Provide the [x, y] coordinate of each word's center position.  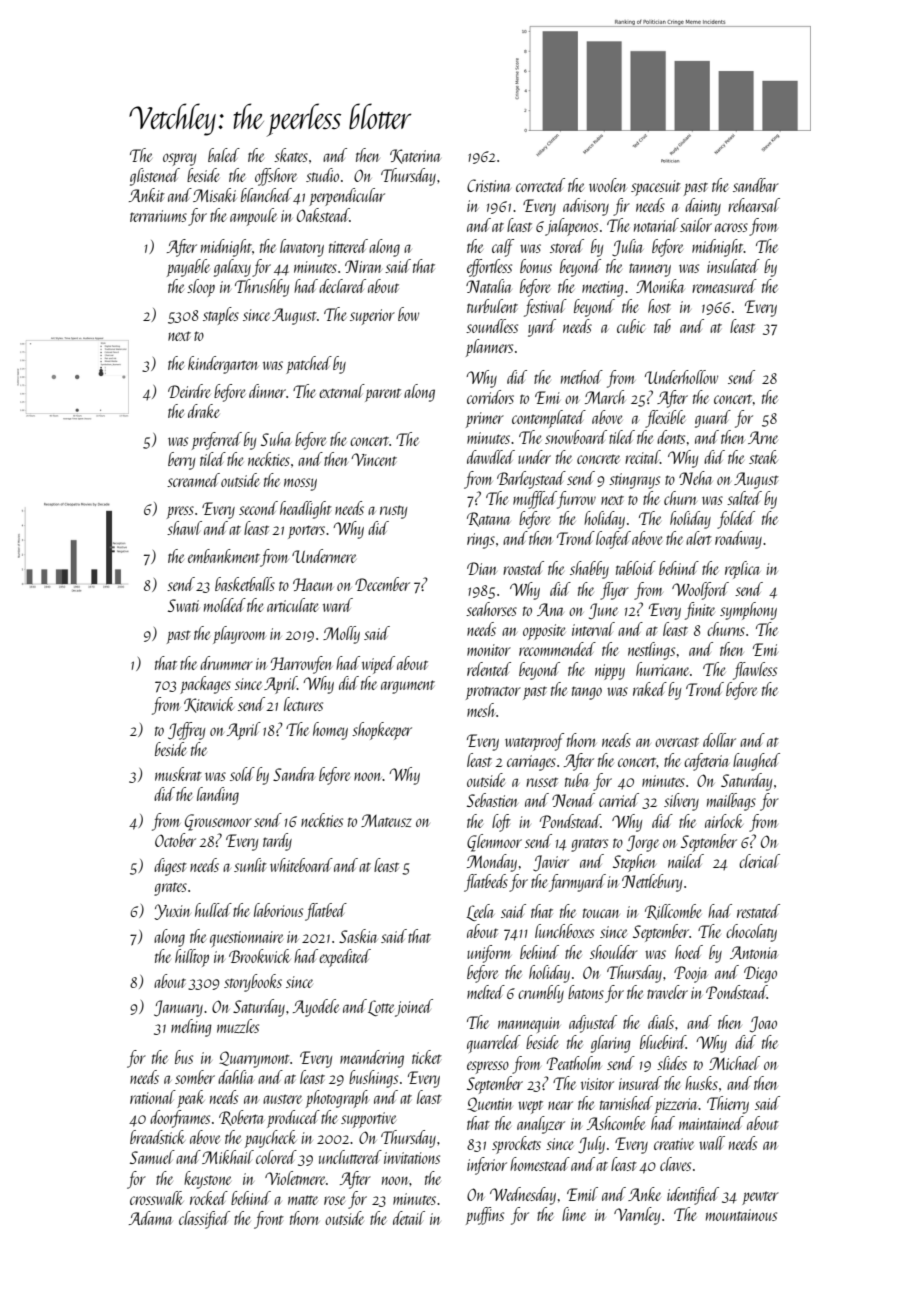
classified [204, 1220]
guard [713, 419]
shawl [184, 528]
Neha [696, 478]
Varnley [637, 1216]
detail [409, 1218]
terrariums [158, 216]
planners [489, 348]
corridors [490, 397]
